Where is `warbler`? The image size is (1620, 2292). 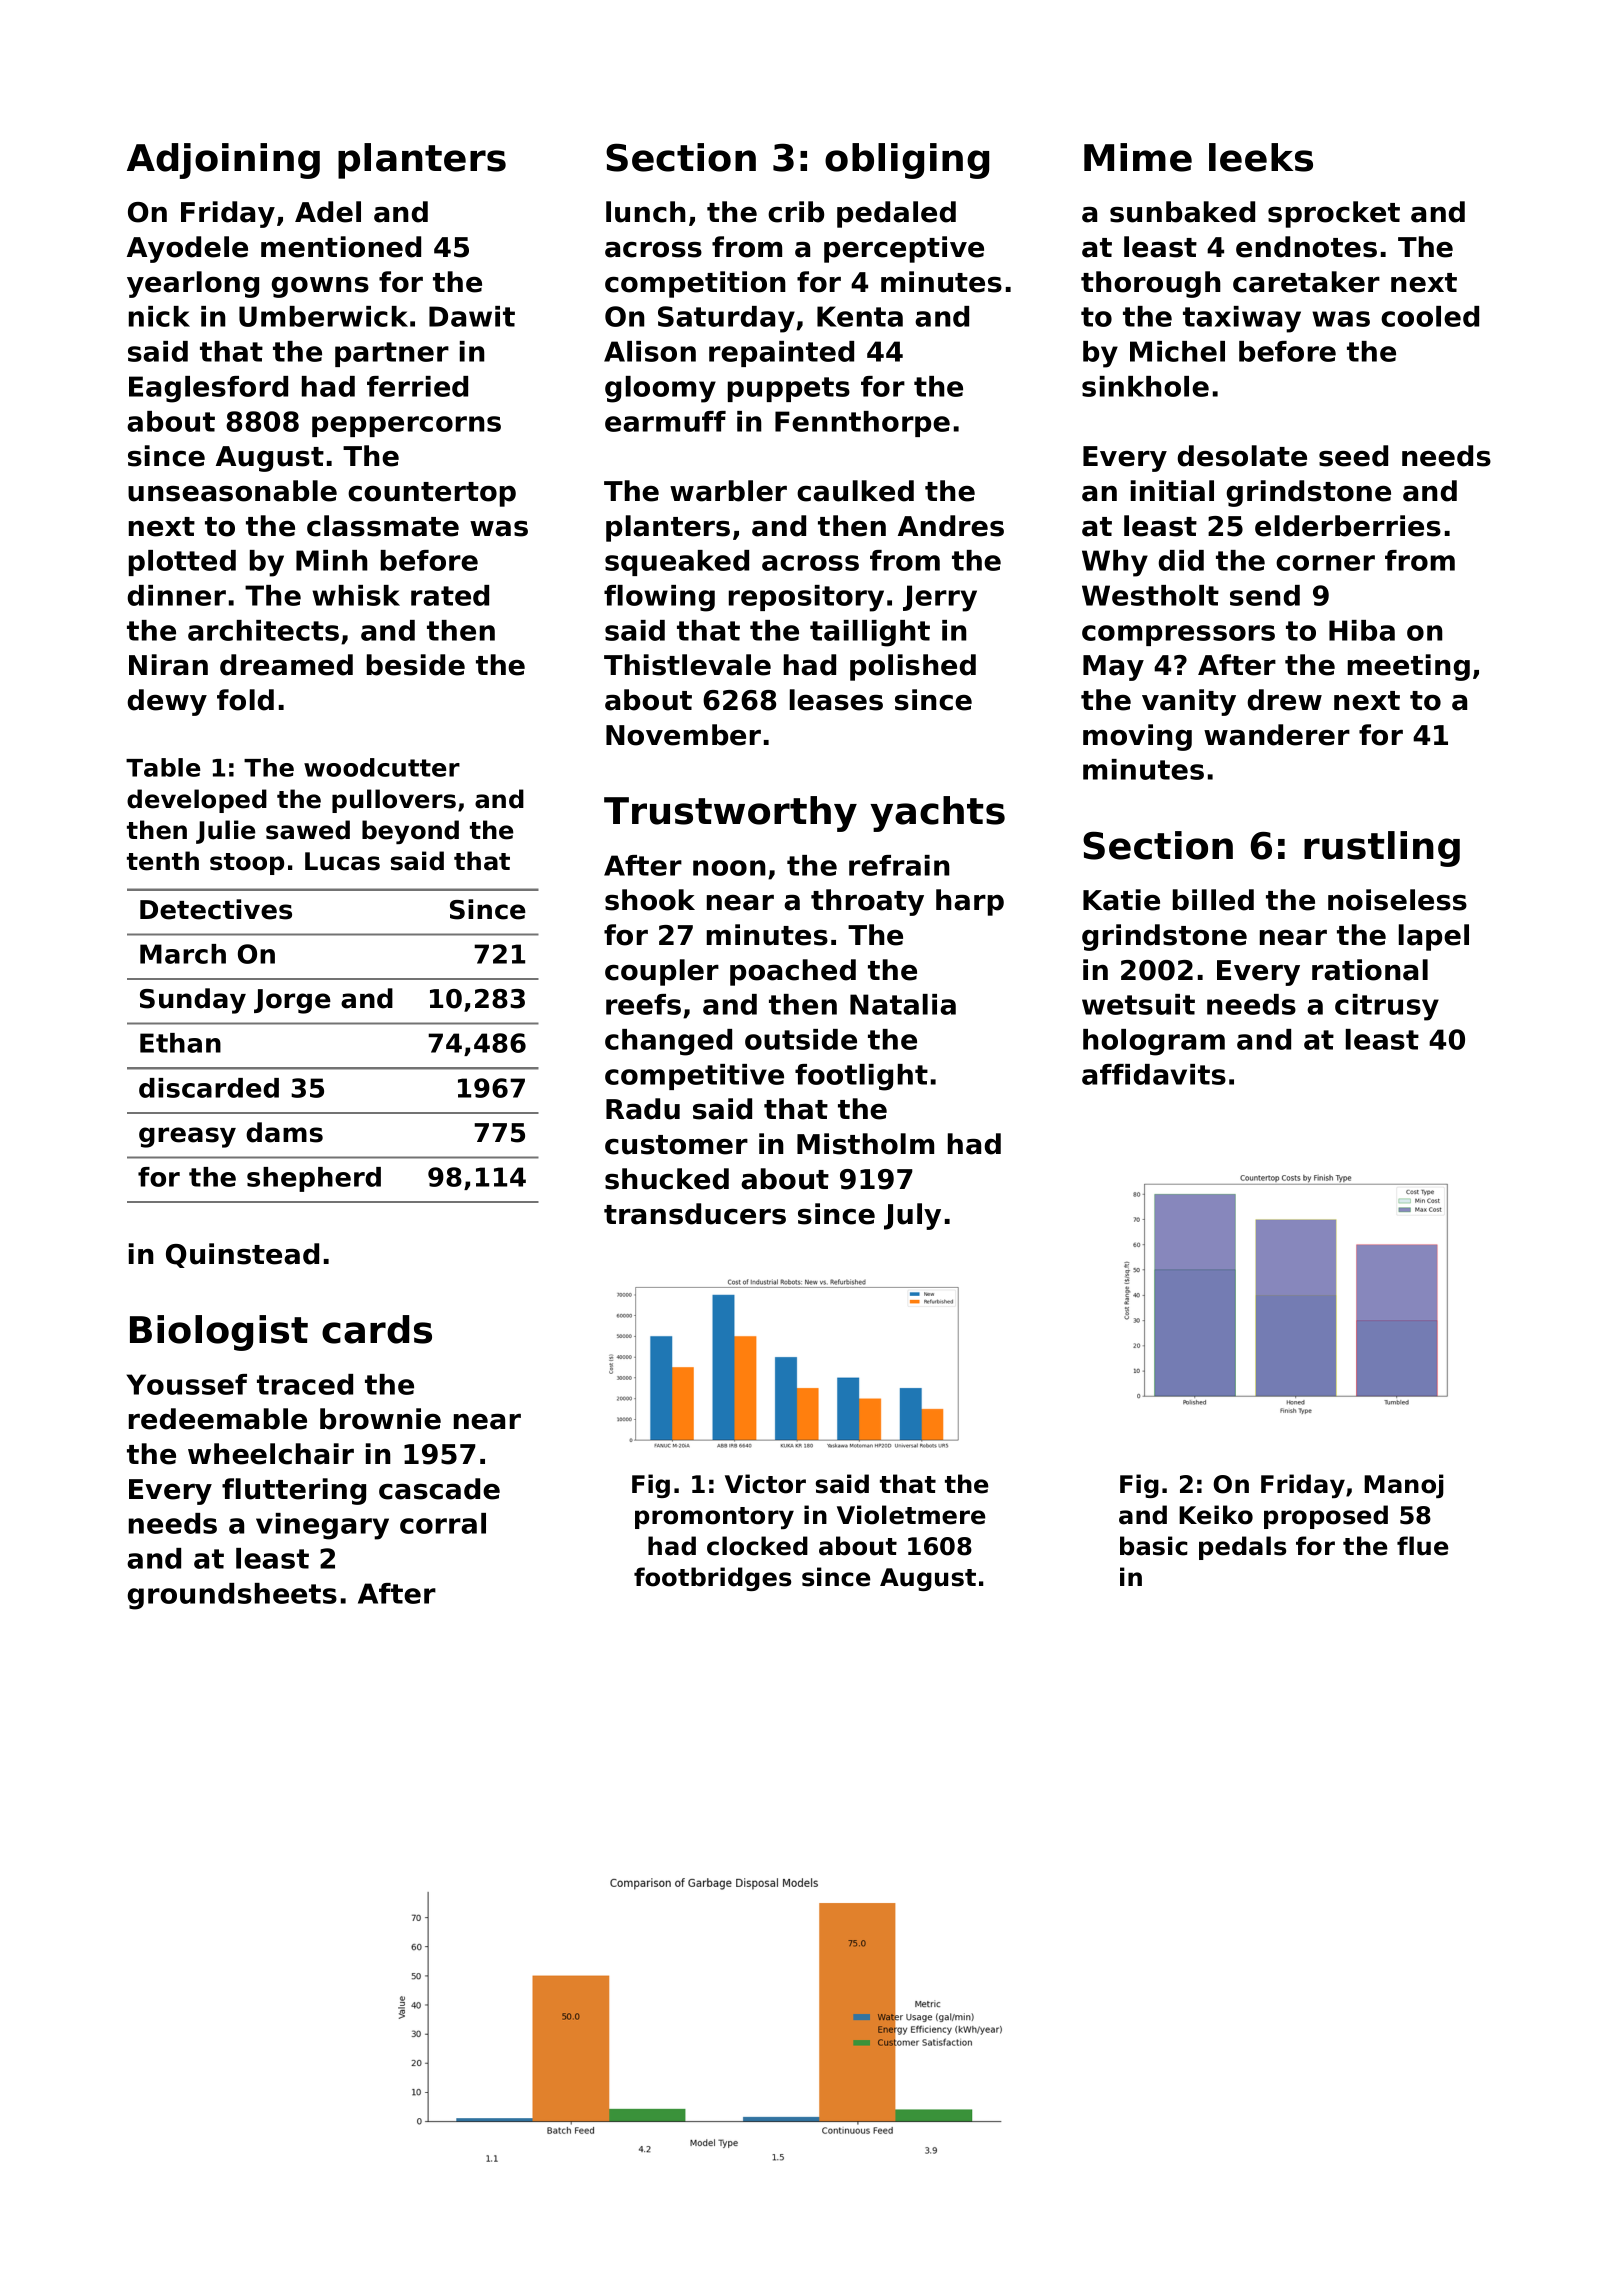 warbler is located at coordinates (728, 491).
